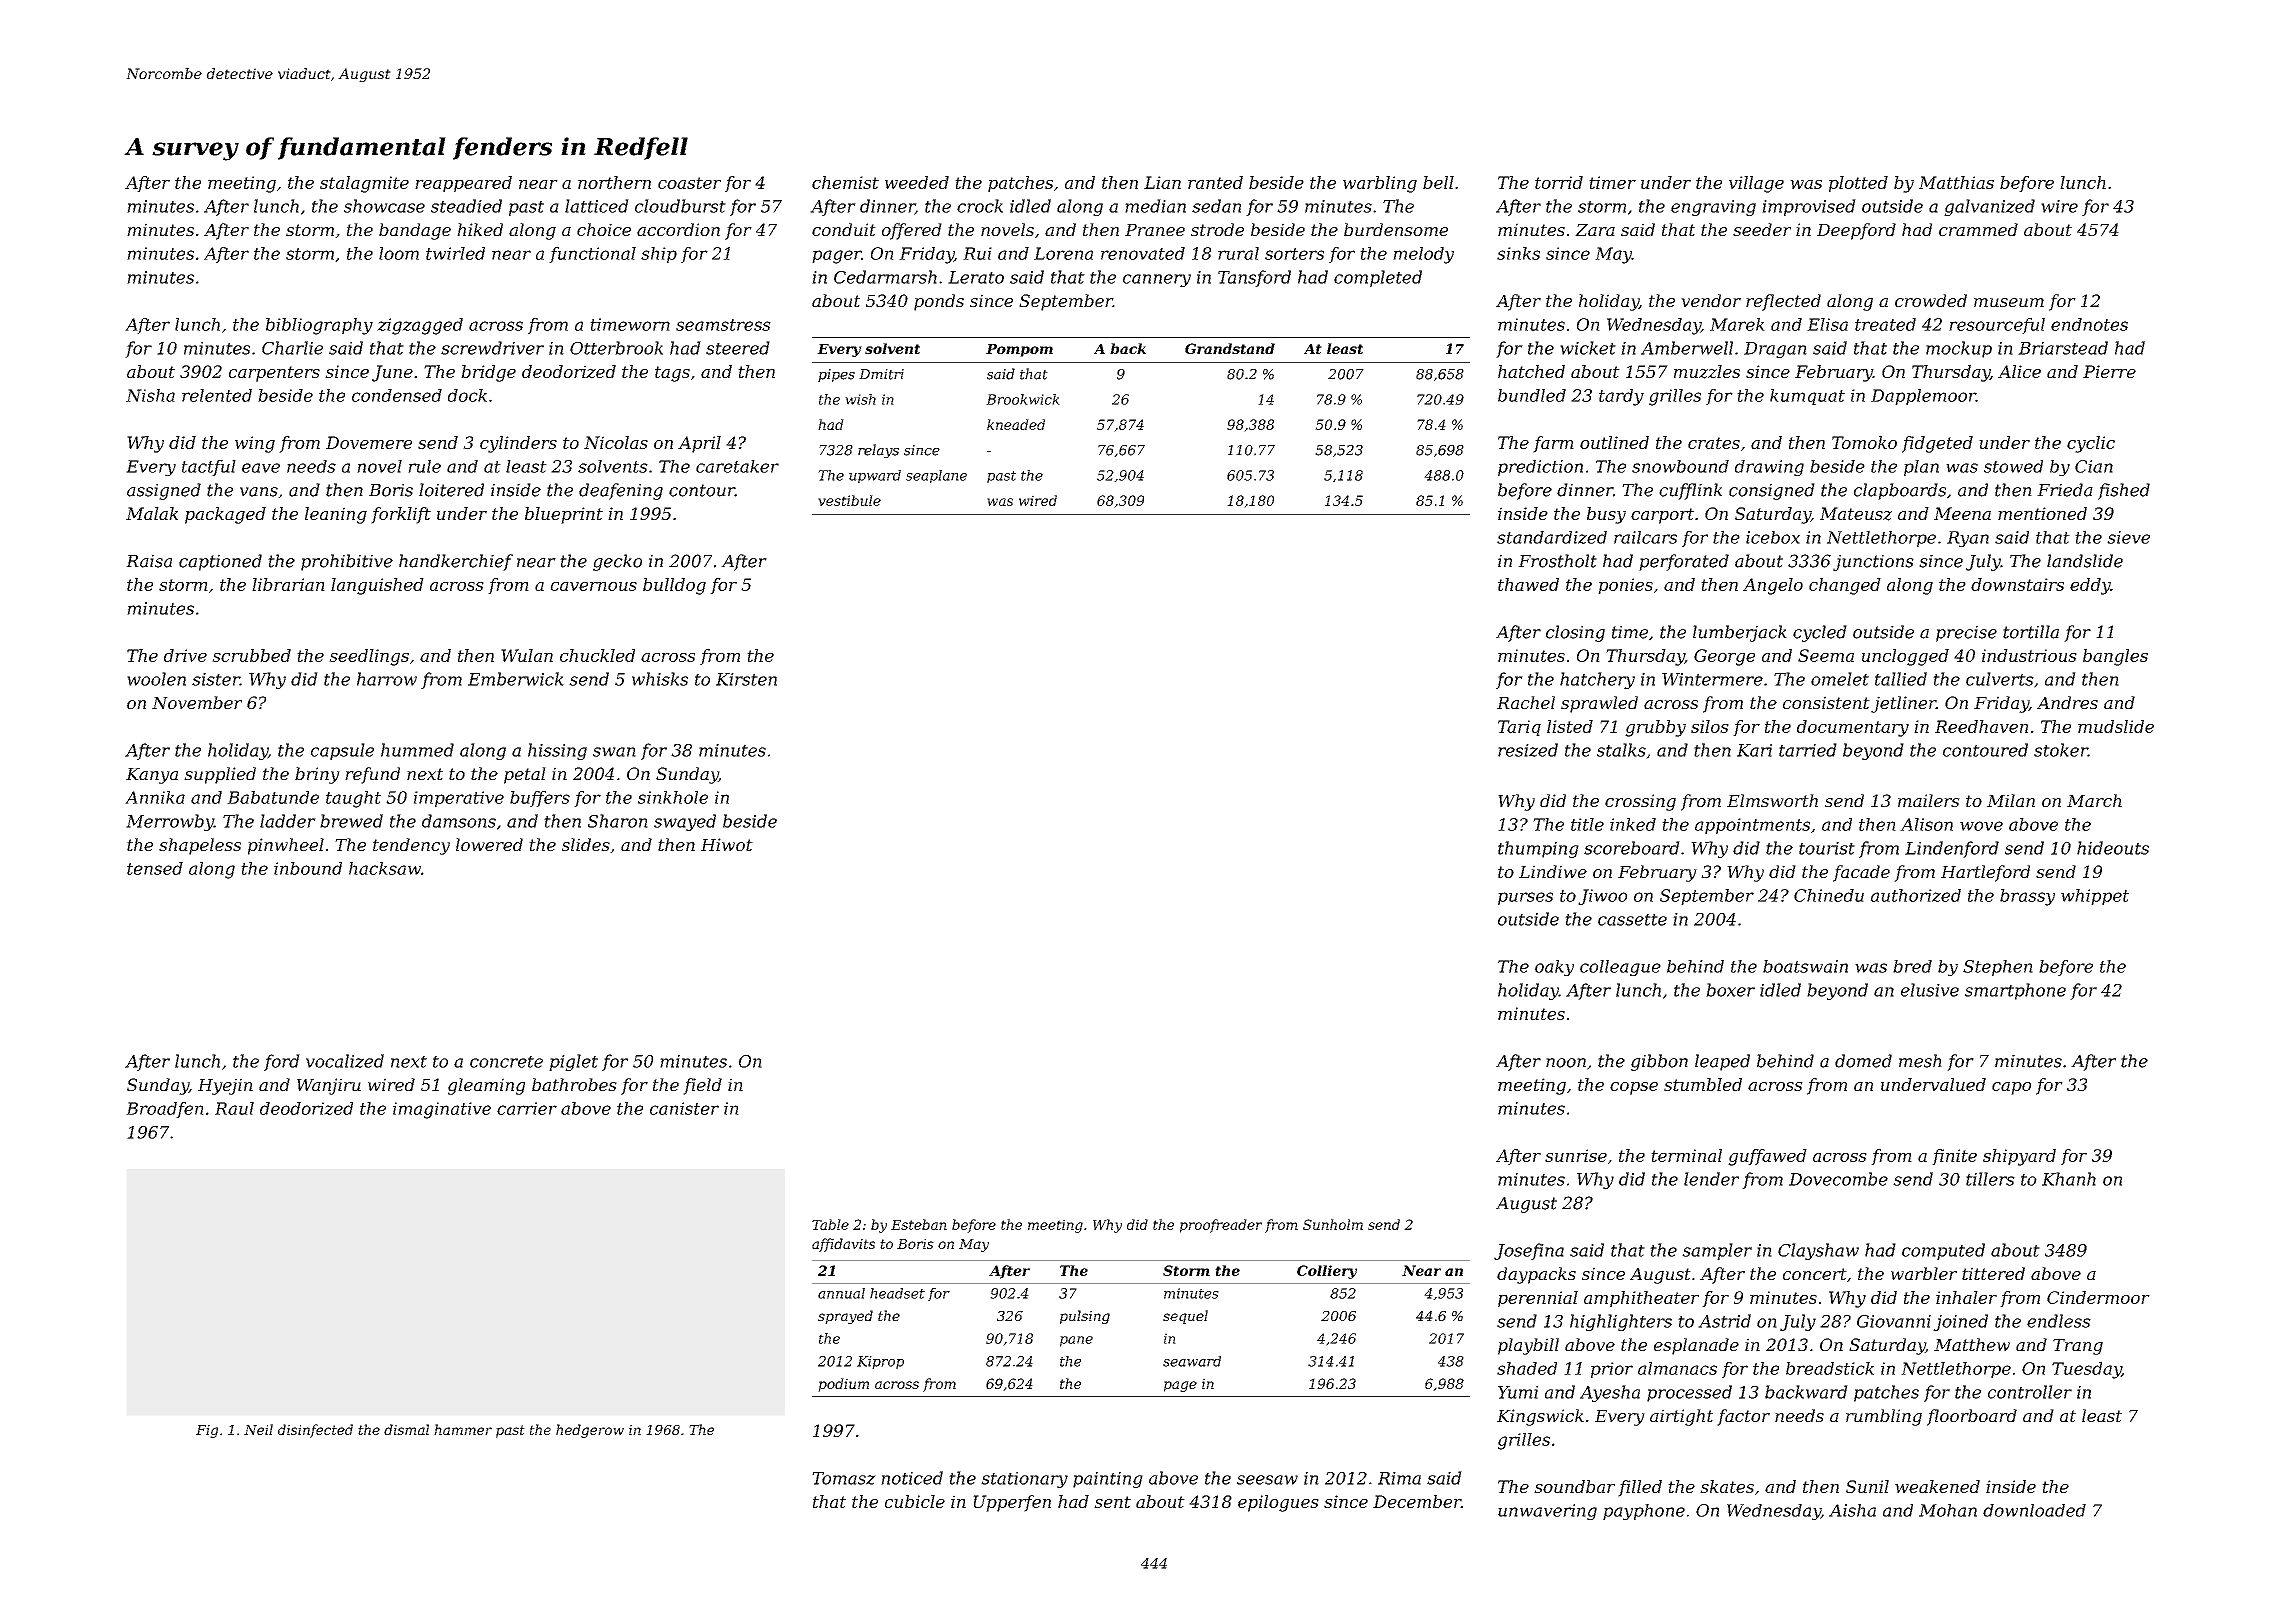  Describe the element at coordinates (917, 182) in the screenshot. I see `weeded` at that location.
